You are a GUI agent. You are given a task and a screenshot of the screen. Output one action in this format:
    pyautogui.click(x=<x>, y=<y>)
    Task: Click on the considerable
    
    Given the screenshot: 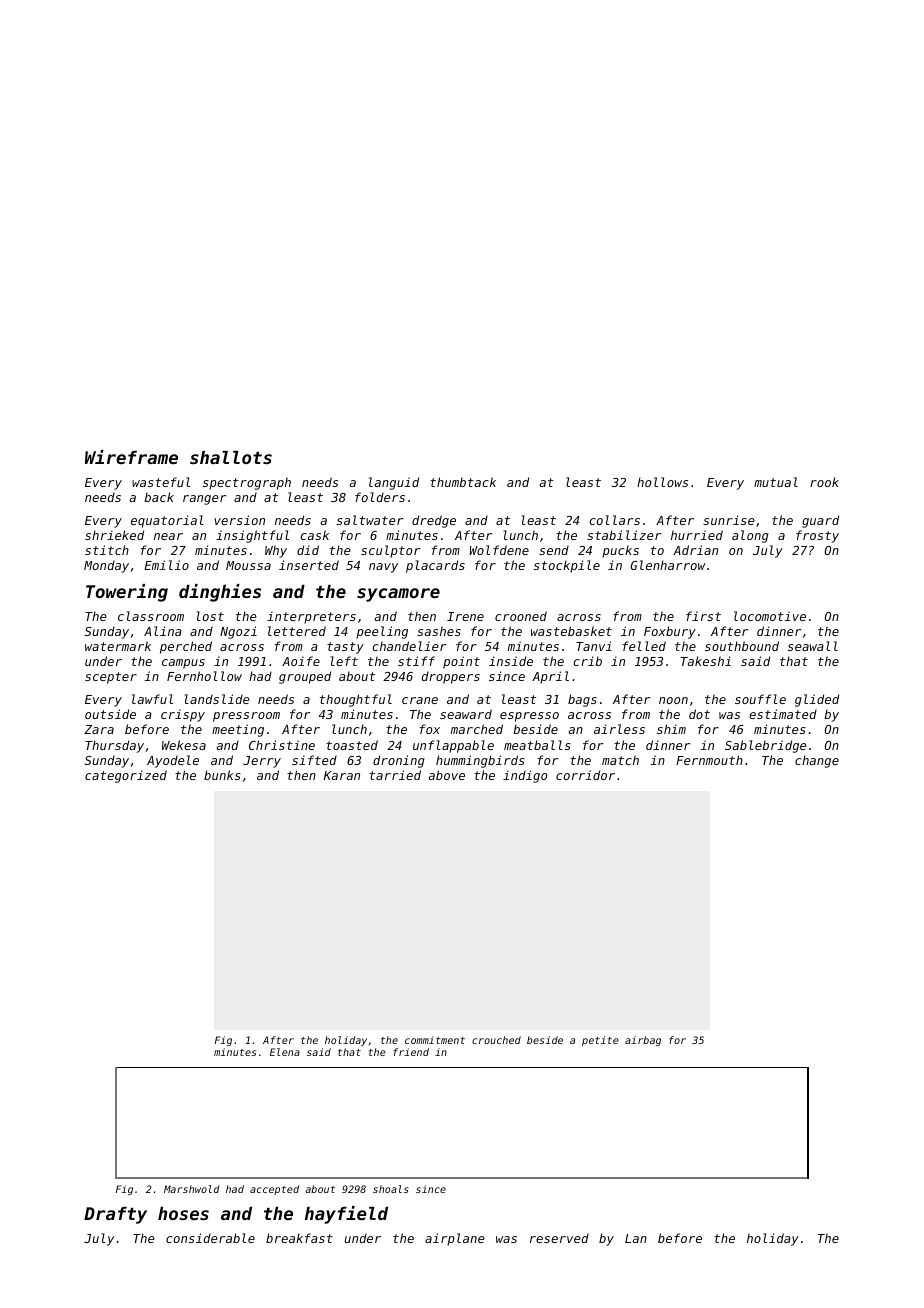 What is the action you would take?
    pyautogui.click(x=210, y=1238)
